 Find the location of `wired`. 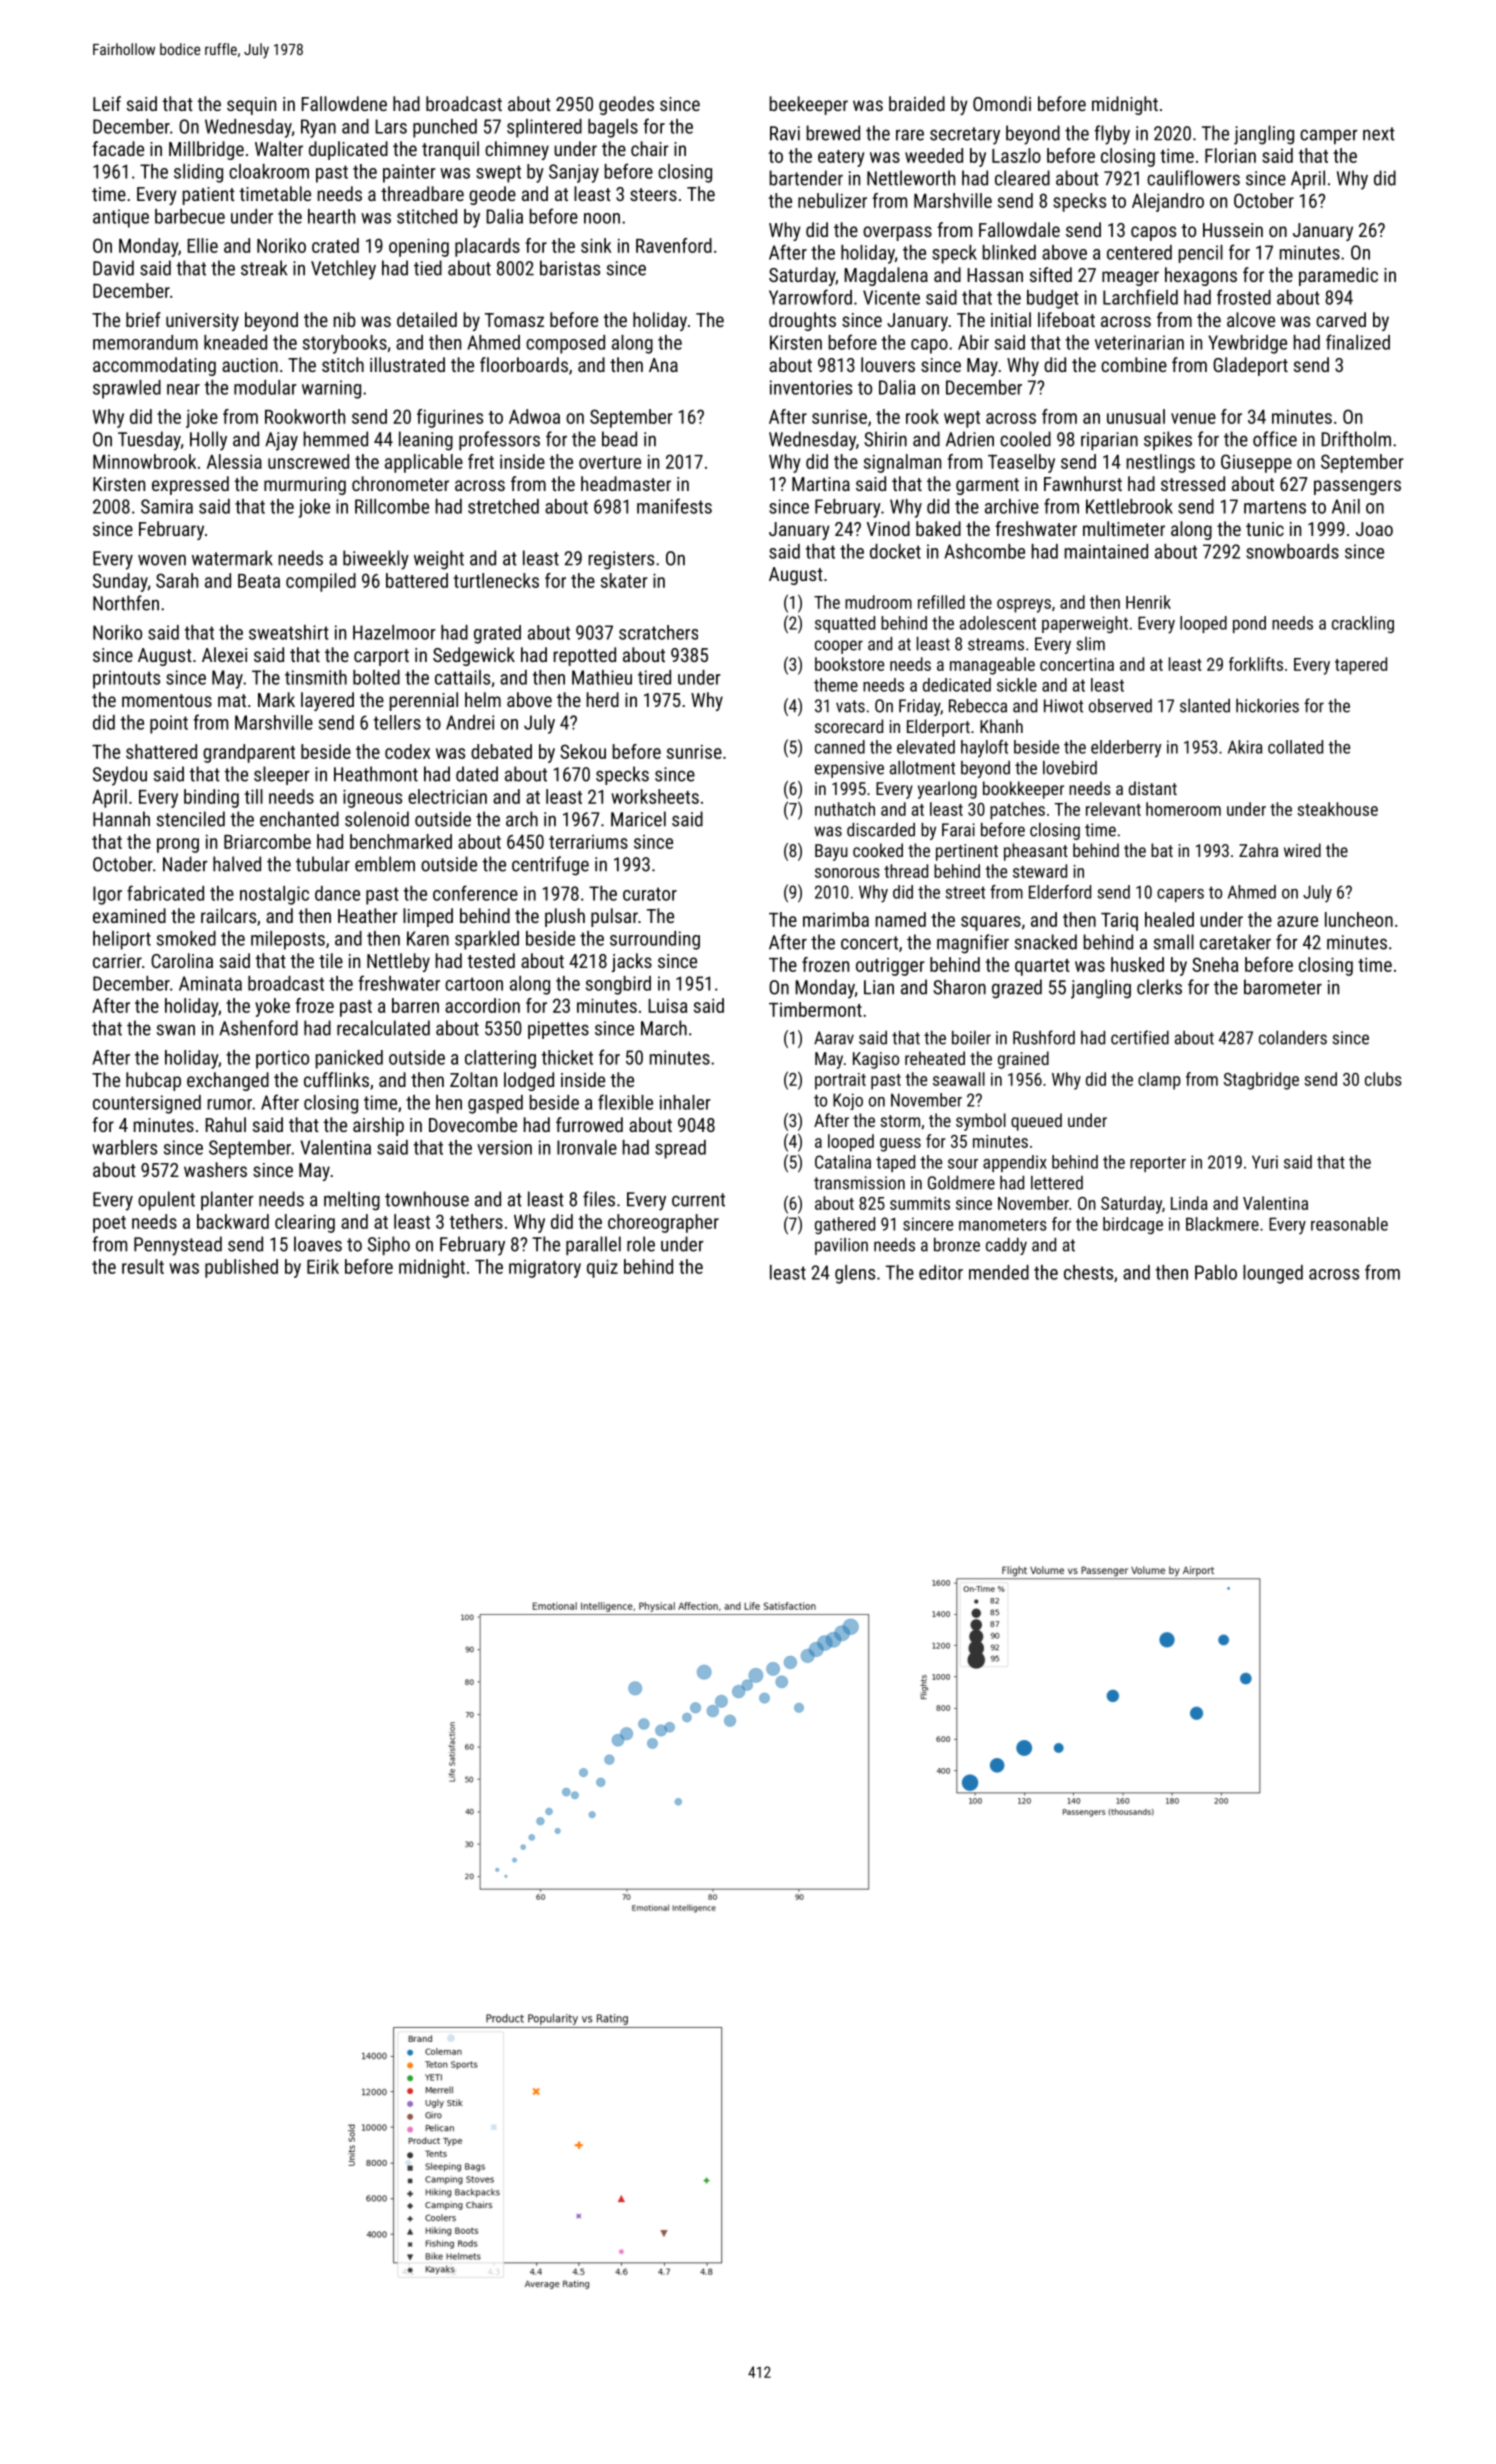

wired is located at coordinates (1302, 850).
